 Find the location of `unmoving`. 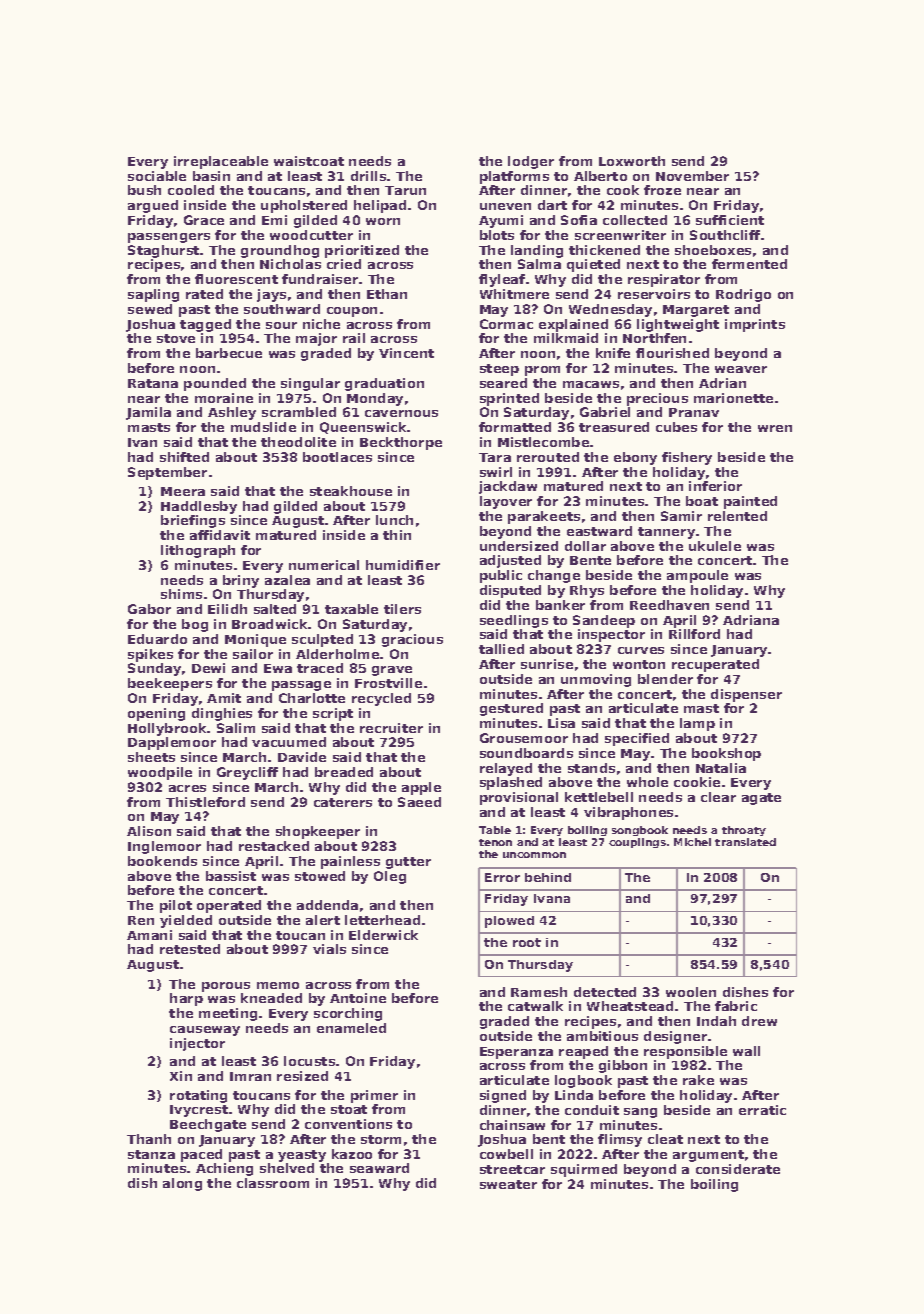

unmoving is located at coordinates (596, 680).
